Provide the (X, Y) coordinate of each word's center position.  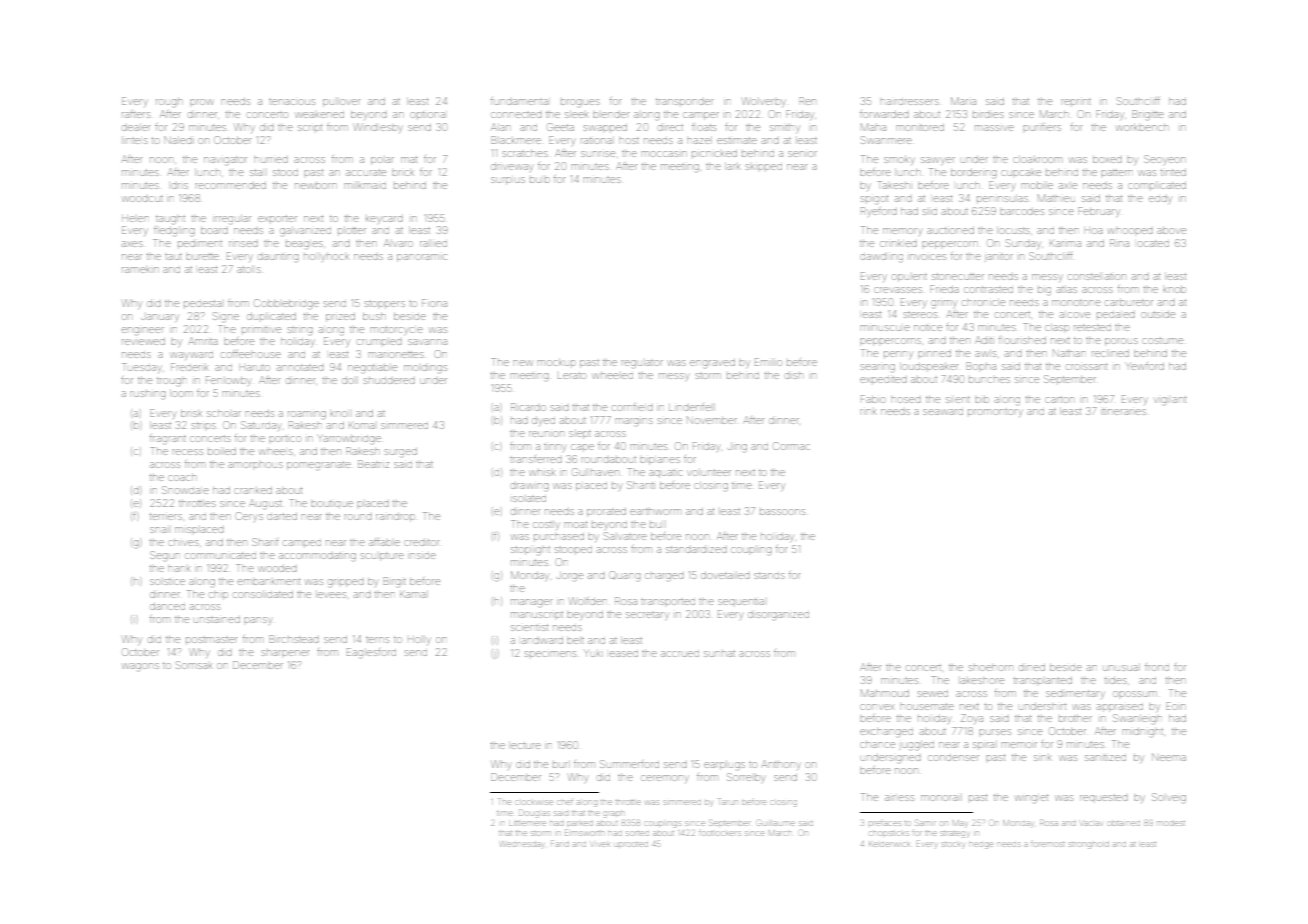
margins (634, 422)
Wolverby (763, 101)
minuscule (885, 328)
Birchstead (294, 639)
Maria (963, 101)
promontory (995, 412)
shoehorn (991, 668)
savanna (427, 342)
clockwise (535, 802)
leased (624, 654)
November (712, 420)
